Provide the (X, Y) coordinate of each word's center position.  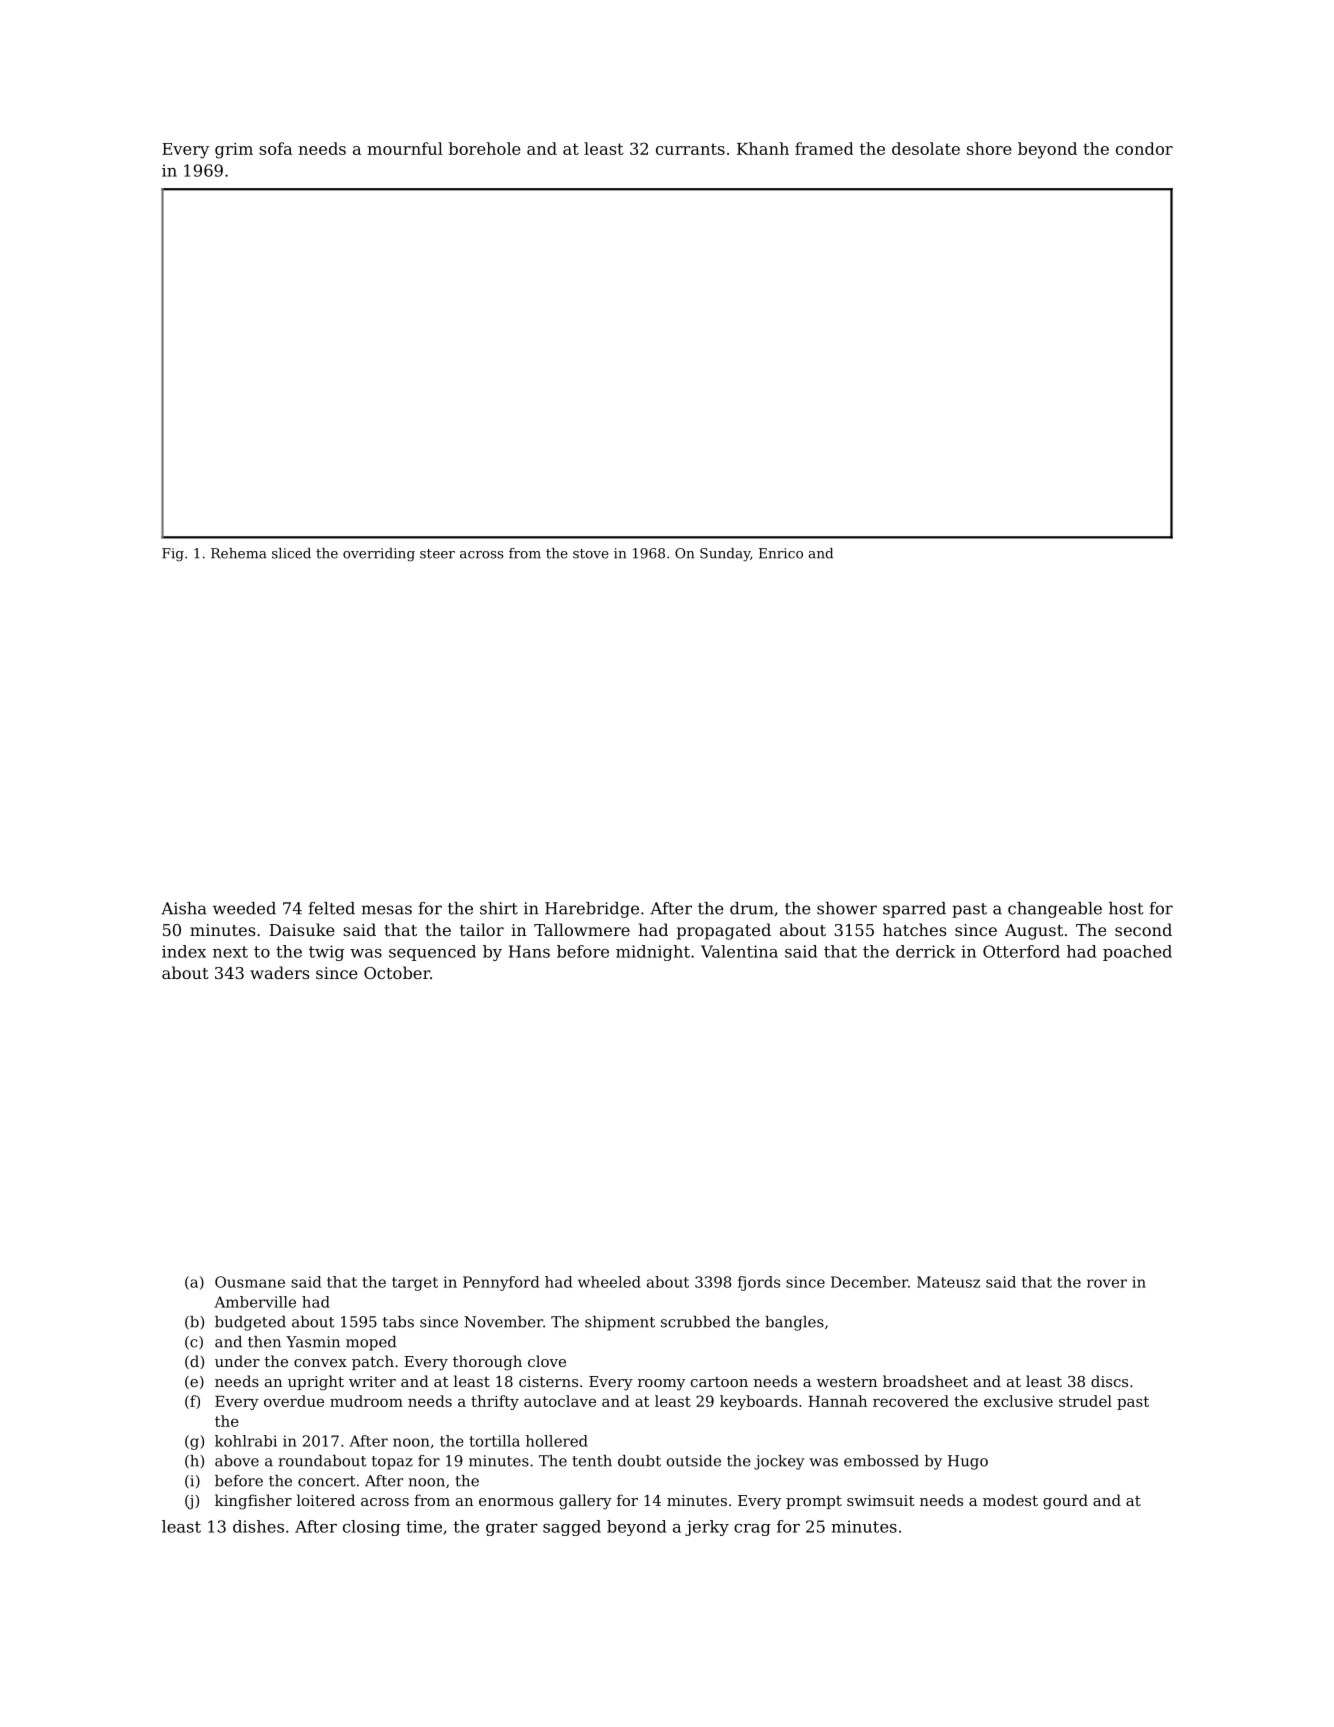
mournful (405, 148)
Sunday (725, 555)
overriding (379, 555)
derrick (925, 951)
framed (824, 148)
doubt (639, 1461)
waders (279, 972)
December (869, 1282)
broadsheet (925, 1381)
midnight (653, 953)
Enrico (781, 553)
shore (989, 148)
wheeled (609, 1282)
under (237, 1361)
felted (332, 908)
